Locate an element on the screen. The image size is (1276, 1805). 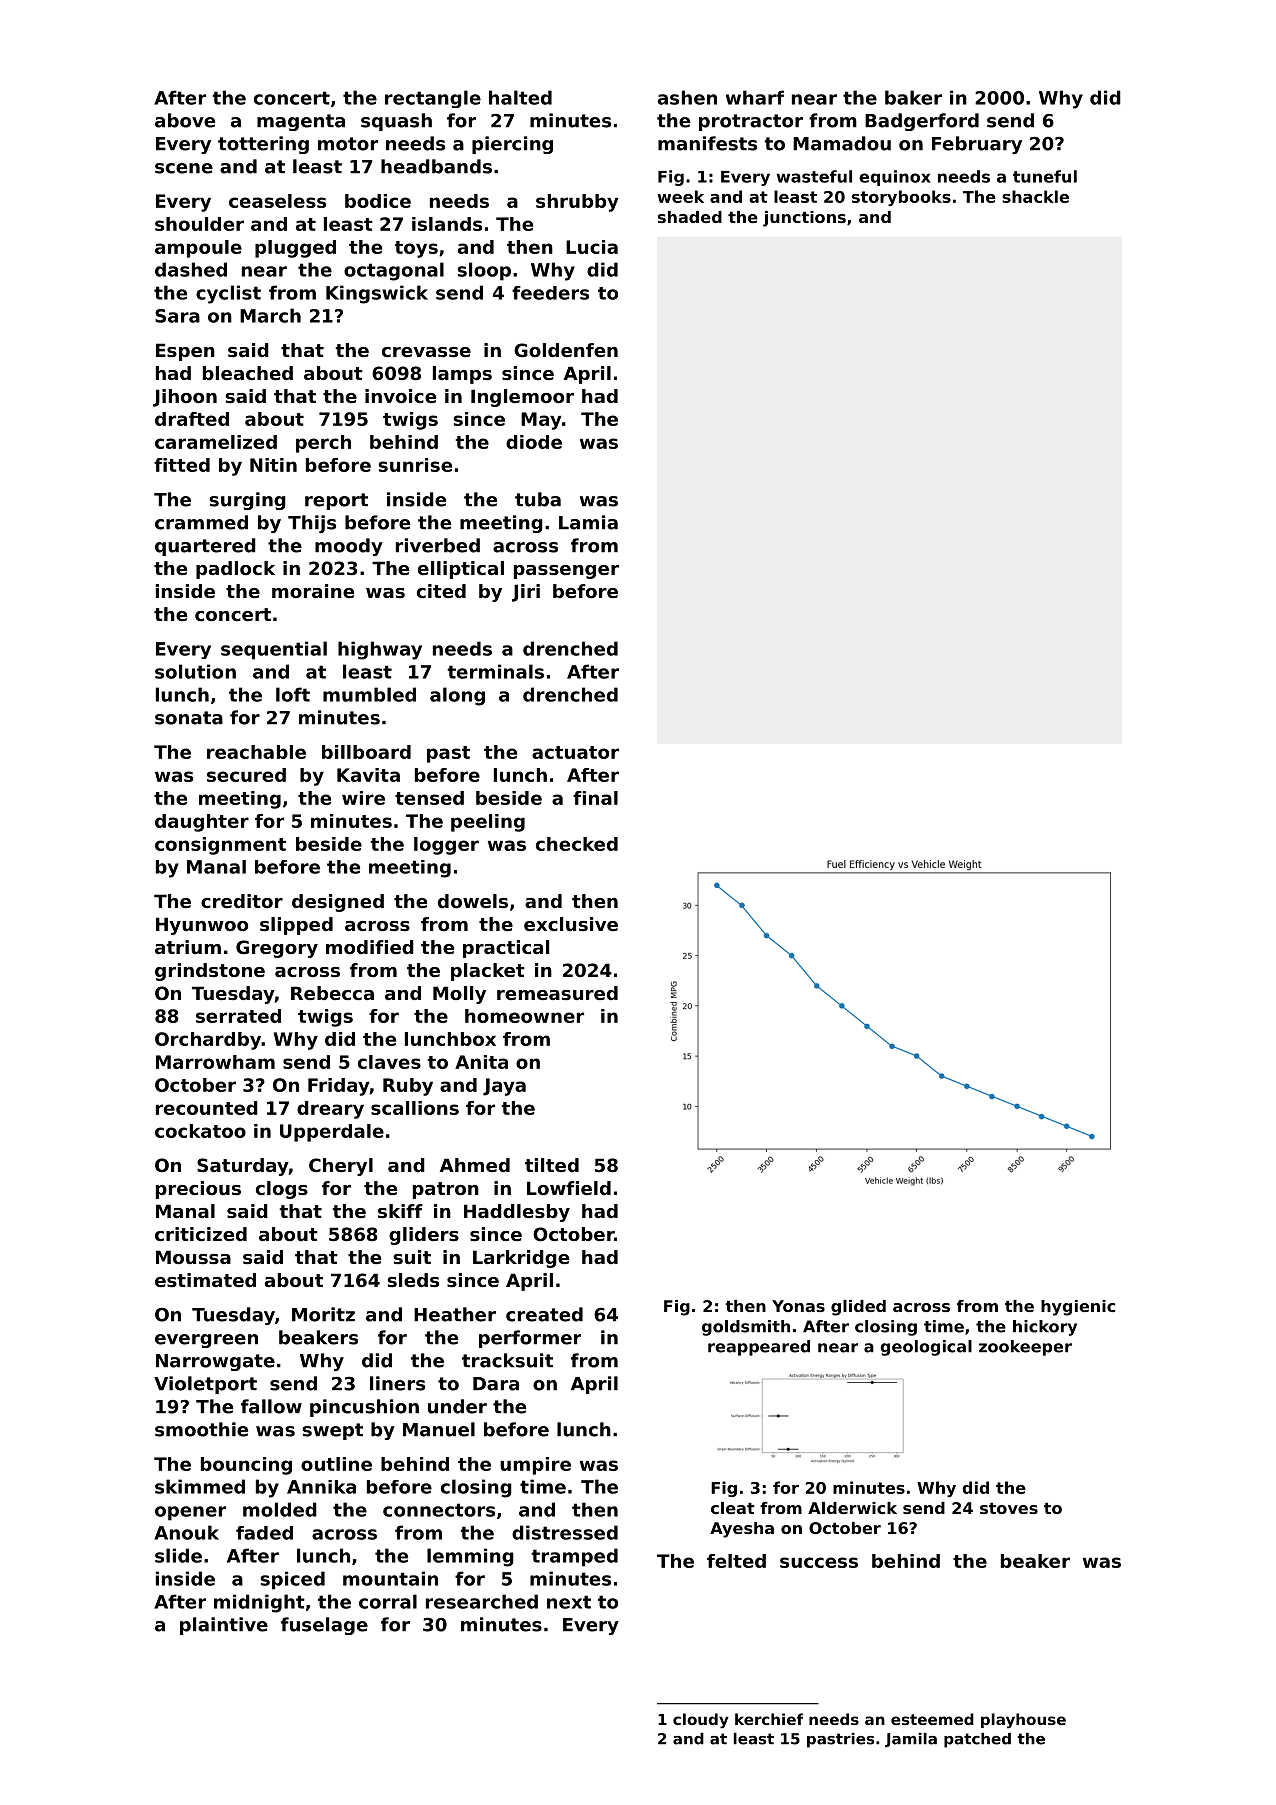
halted is located at coordinates (520, 97).
